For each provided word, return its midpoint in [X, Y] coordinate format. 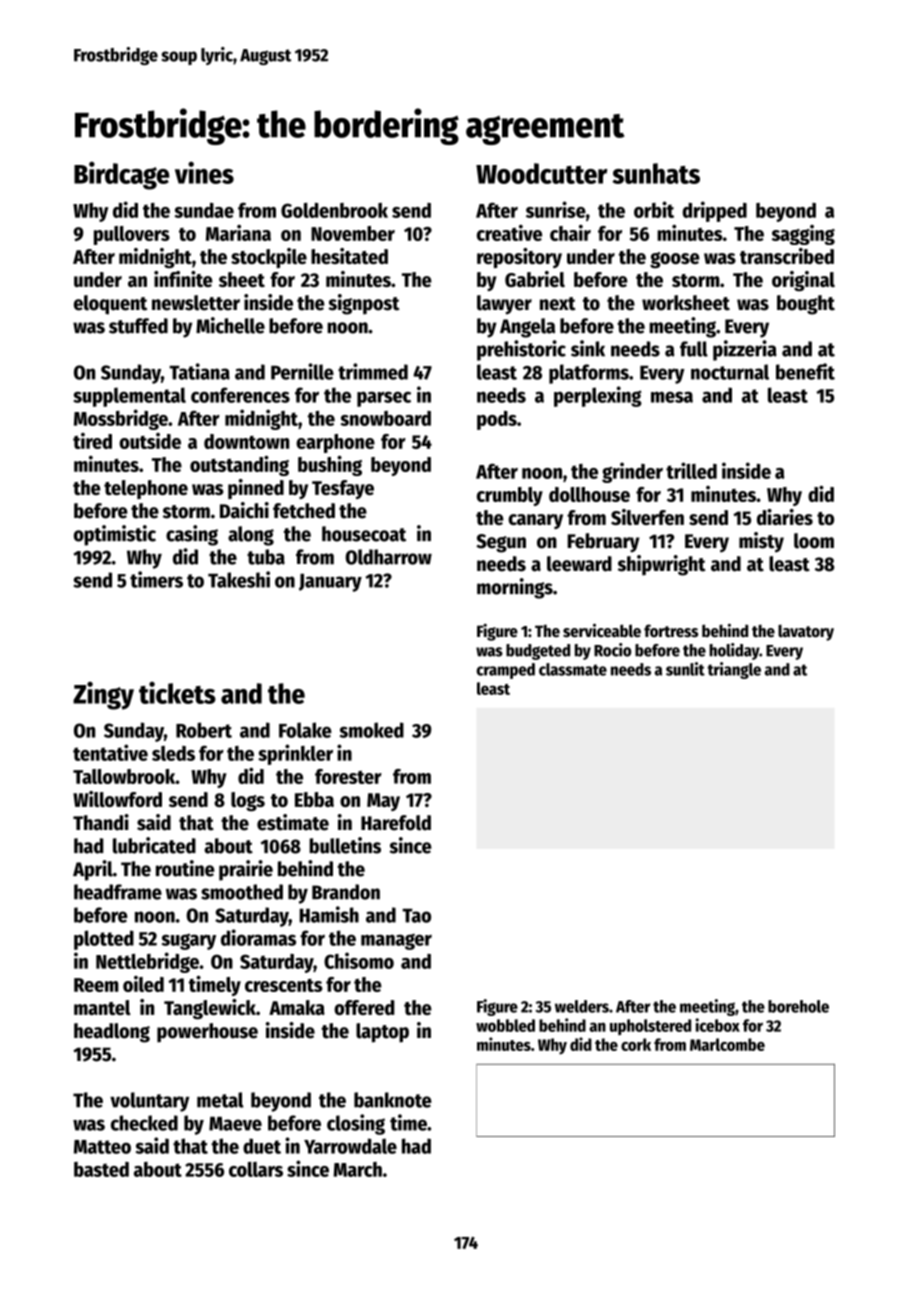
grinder [632, 472]
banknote [393, 1100]
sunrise [556, 209]
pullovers [132, 235]
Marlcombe [727, 1044]
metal [220, 1100]
